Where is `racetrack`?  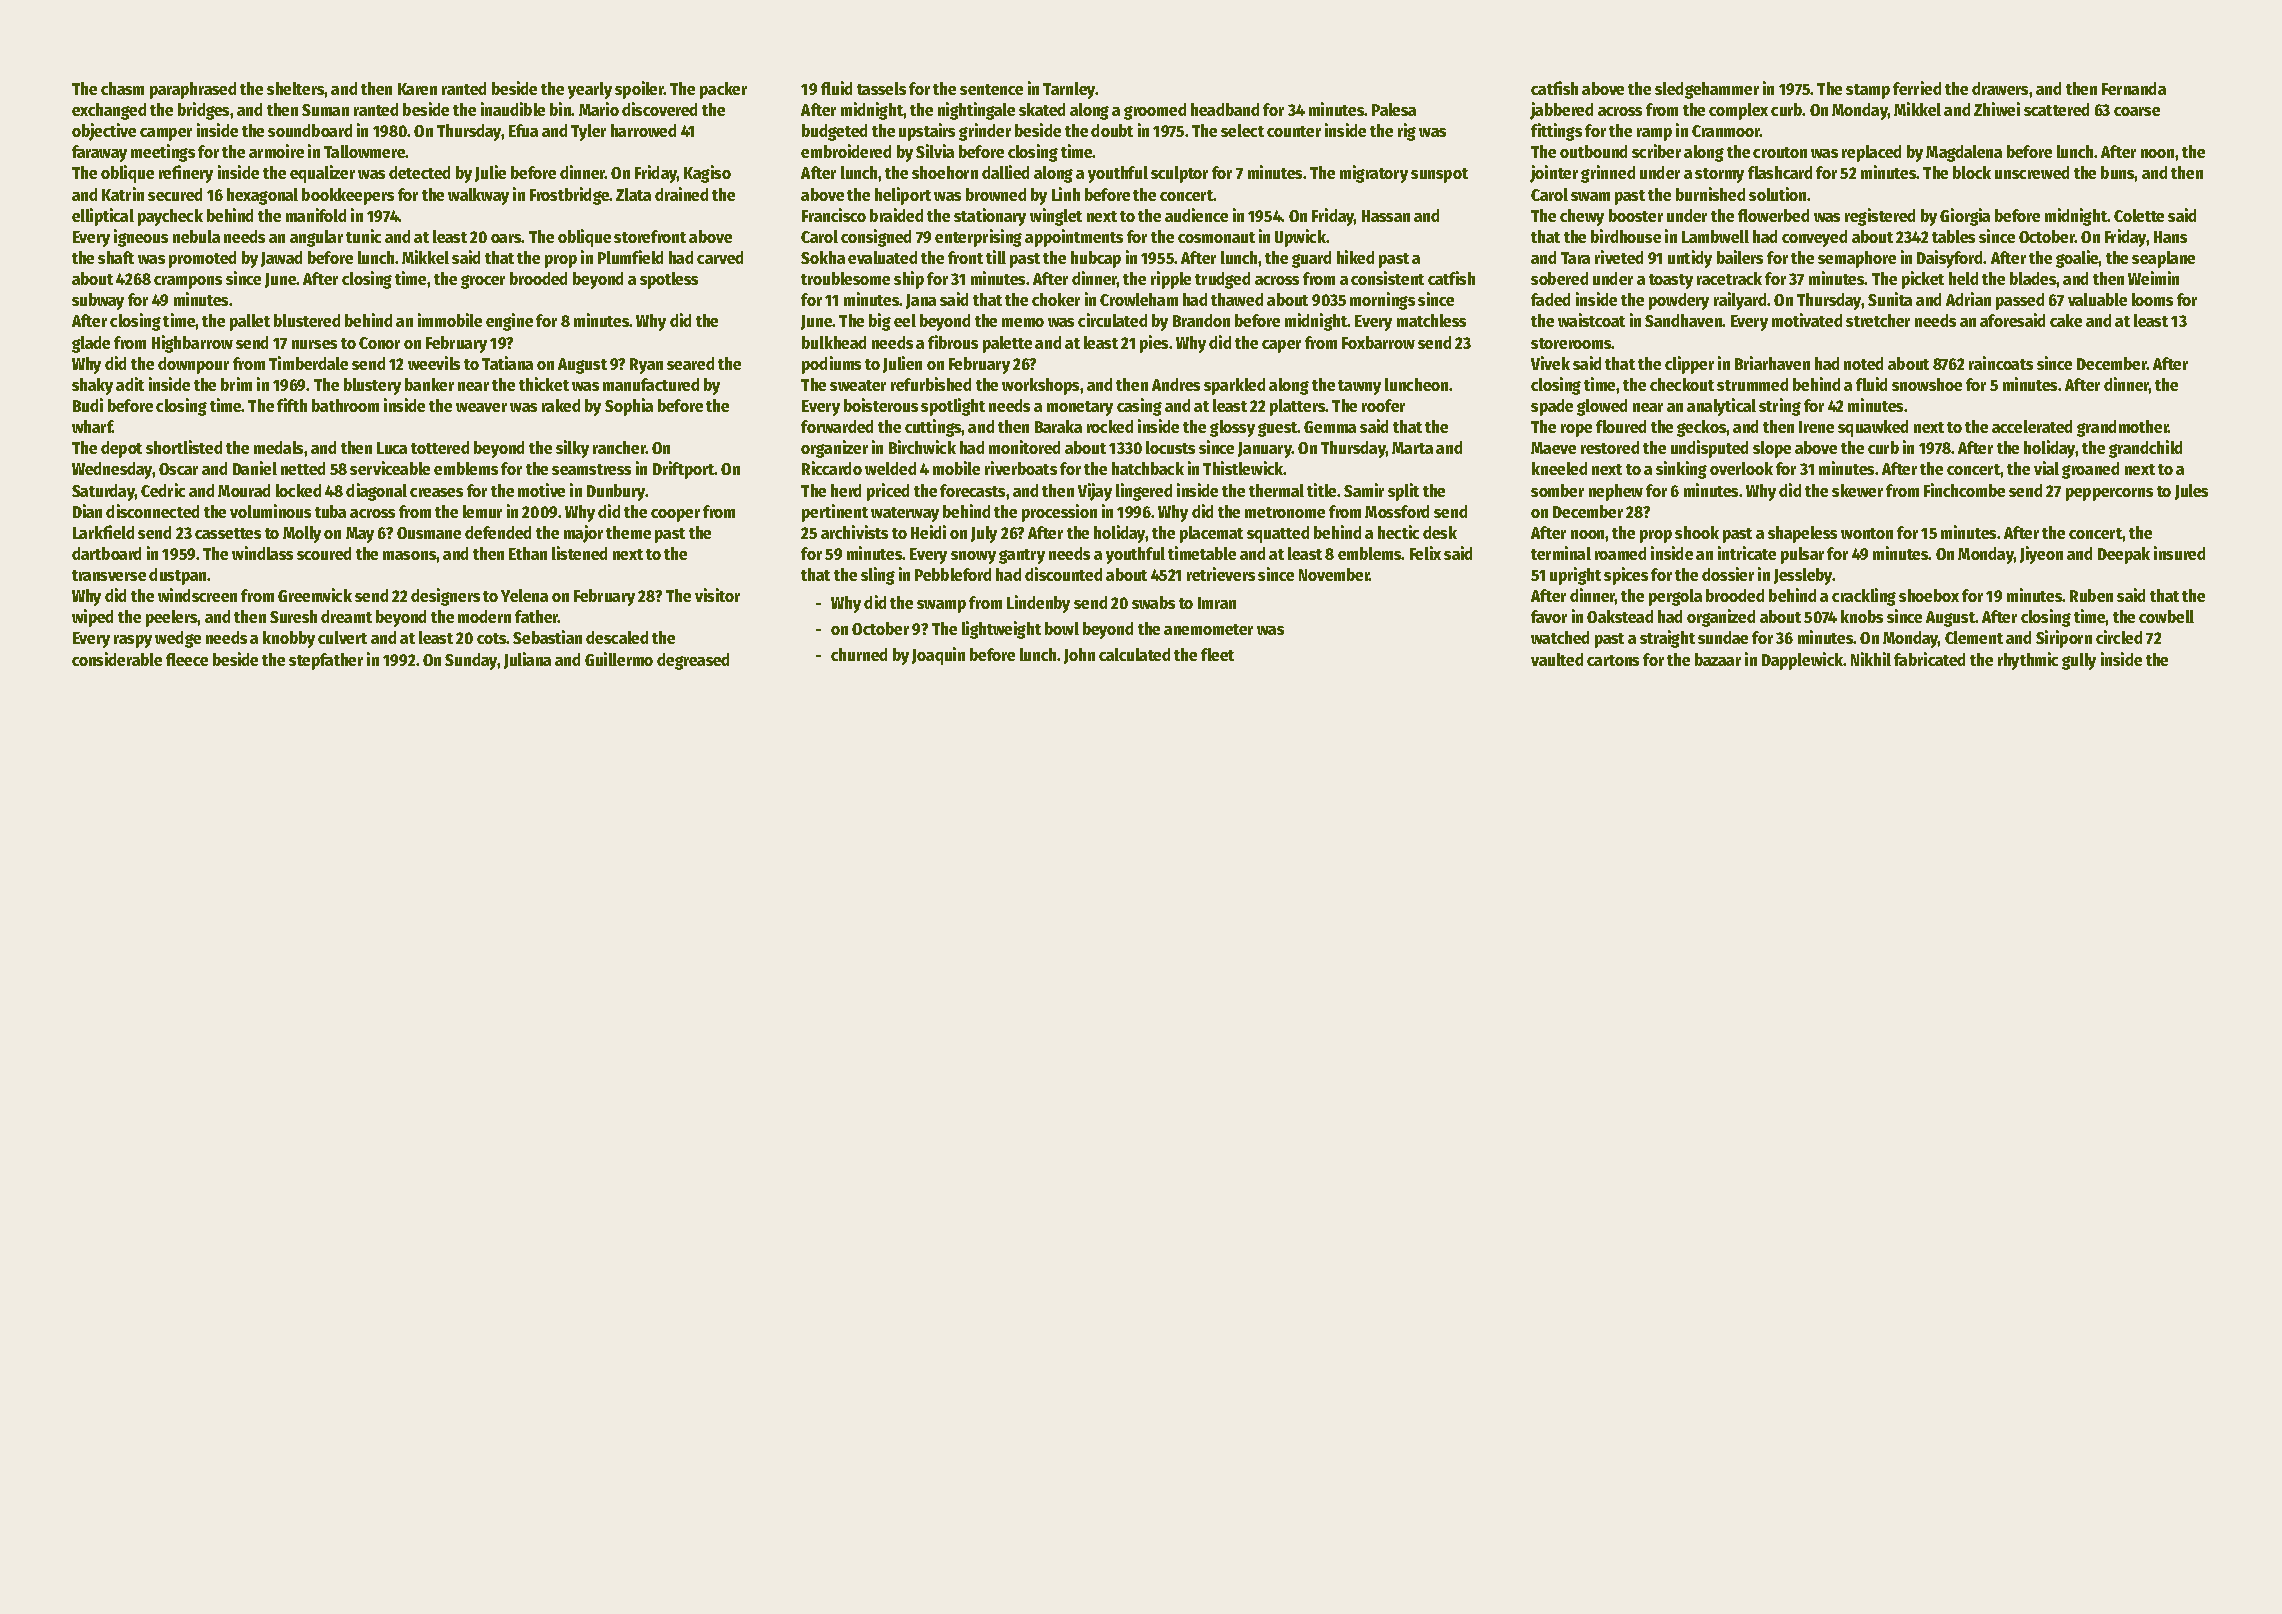
racetrack is located at coordinates (1729, 278).
